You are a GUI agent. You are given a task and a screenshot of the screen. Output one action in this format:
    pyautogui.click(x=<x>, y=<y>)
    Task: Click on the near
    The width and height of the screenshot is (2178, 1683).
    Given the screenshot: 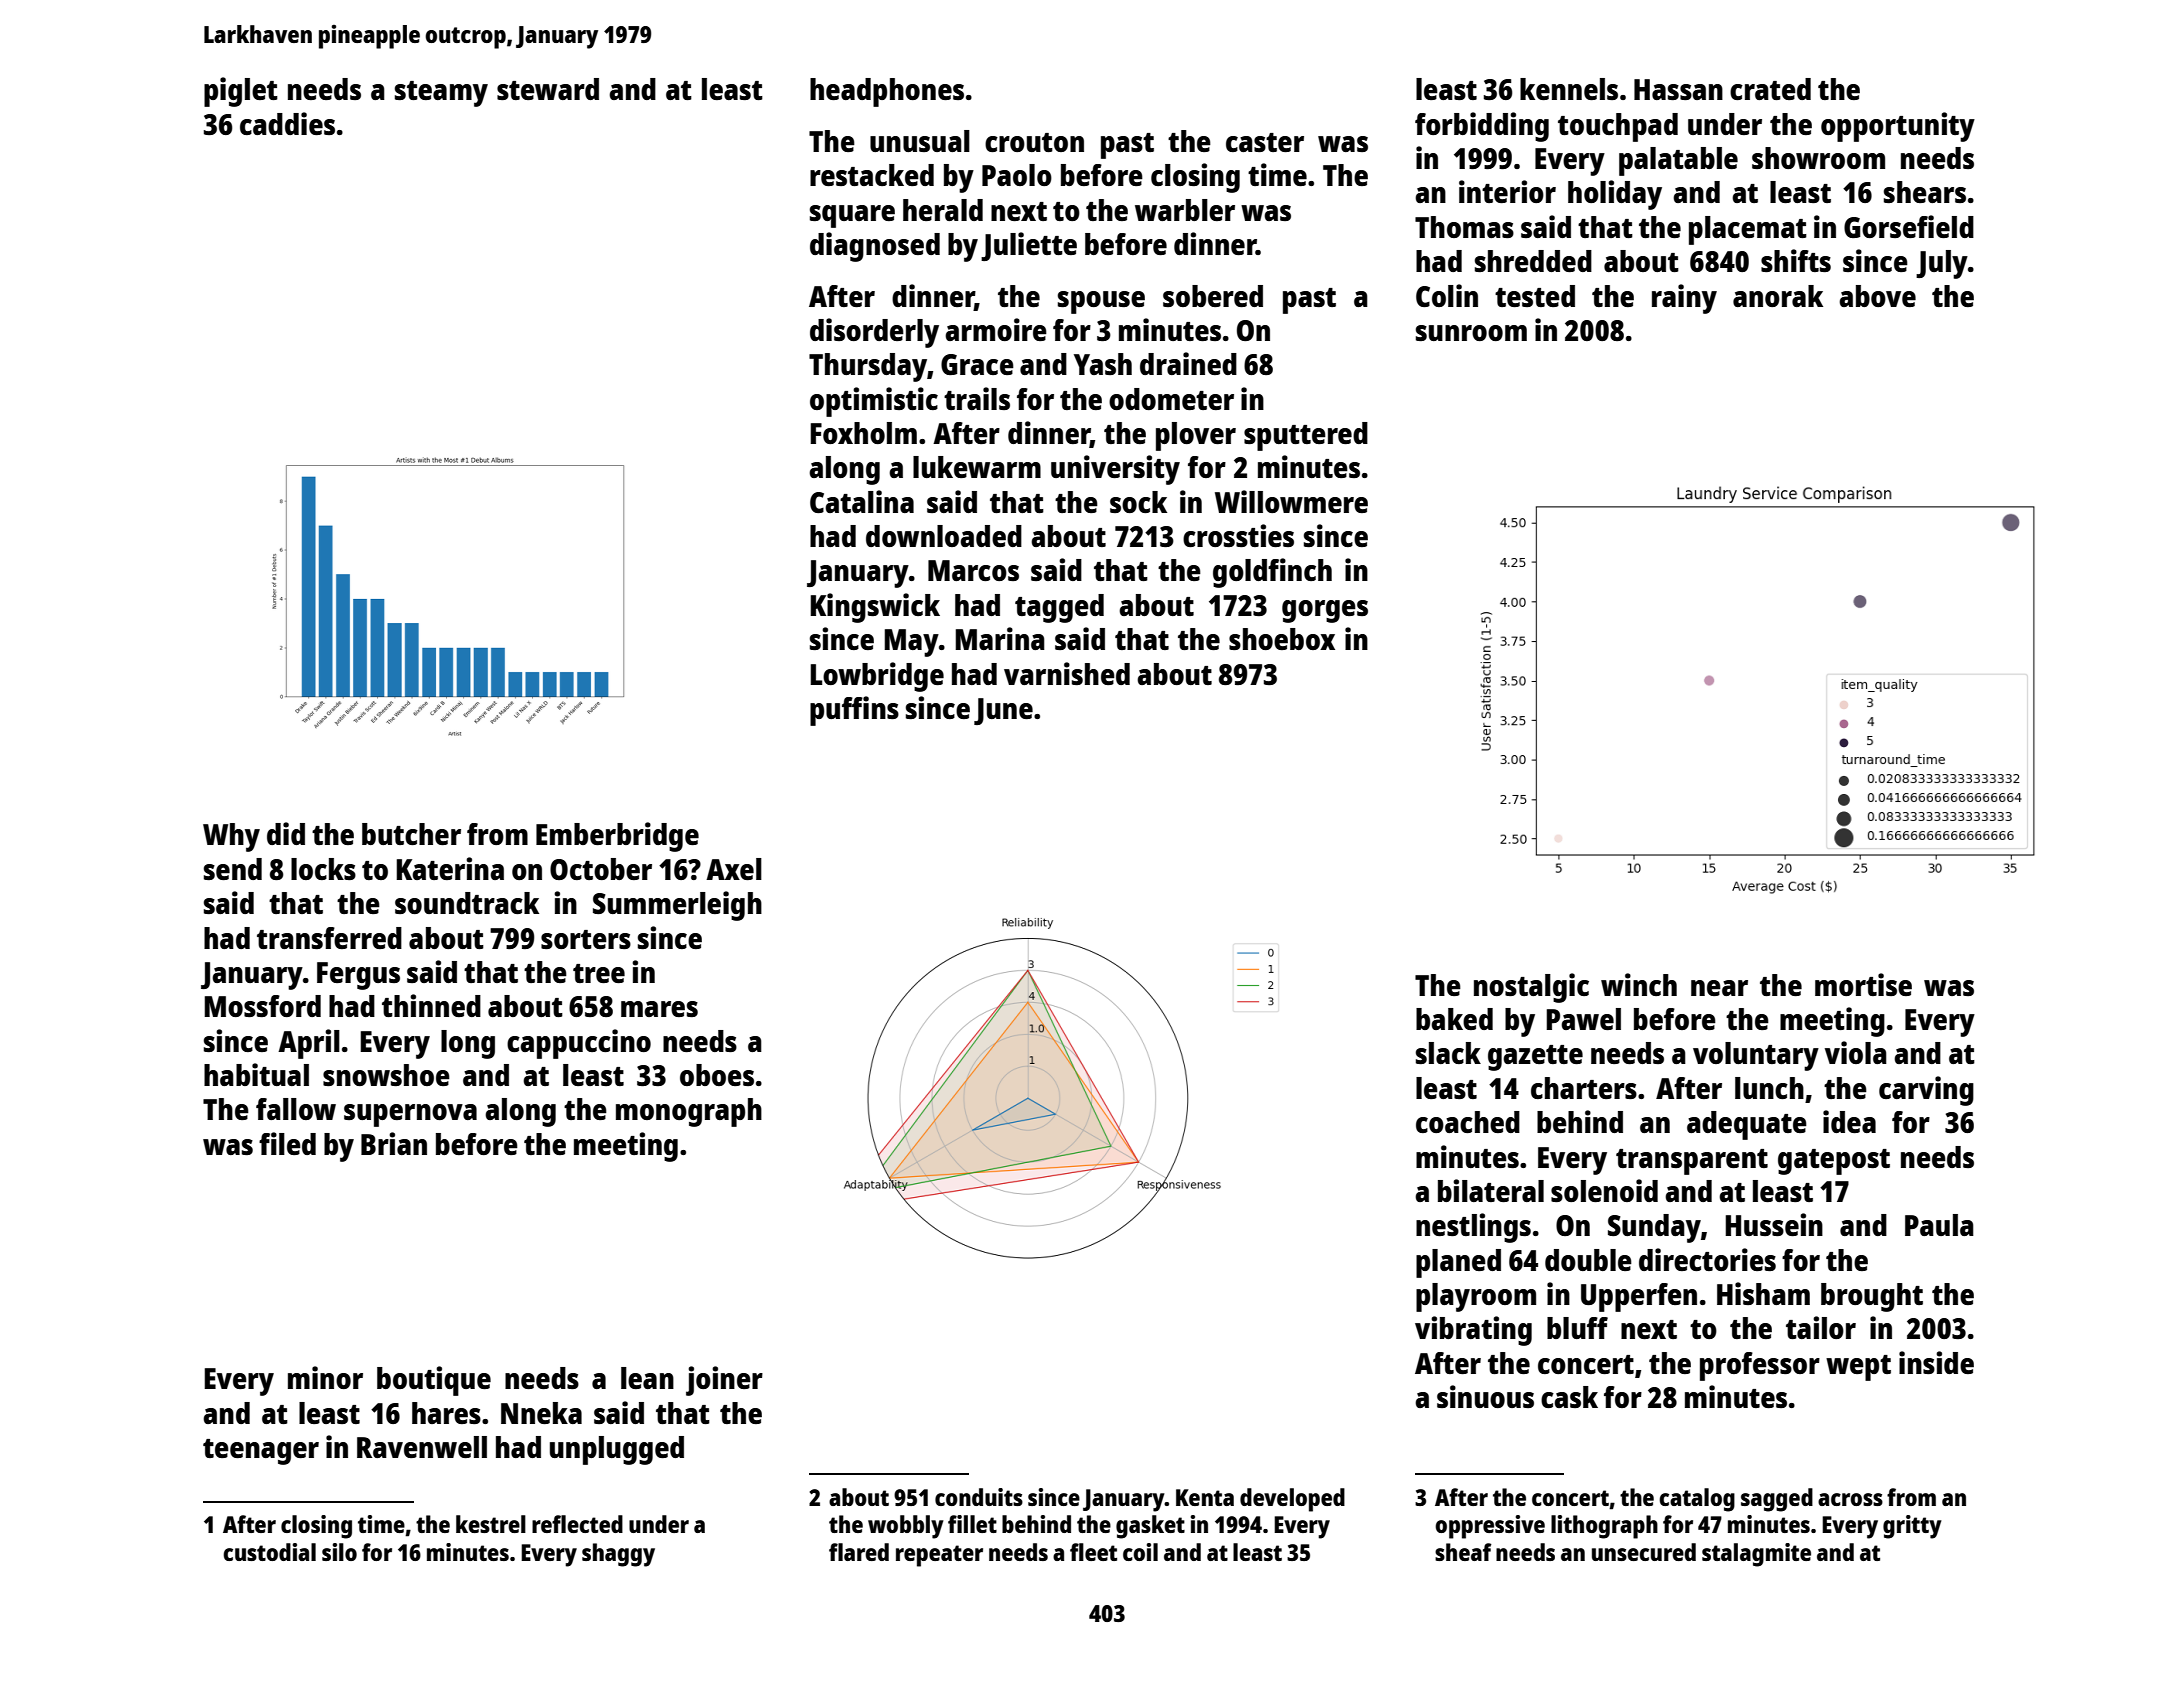 What is the action you would take?
    pyautogui.click(x=1719, y=988)
